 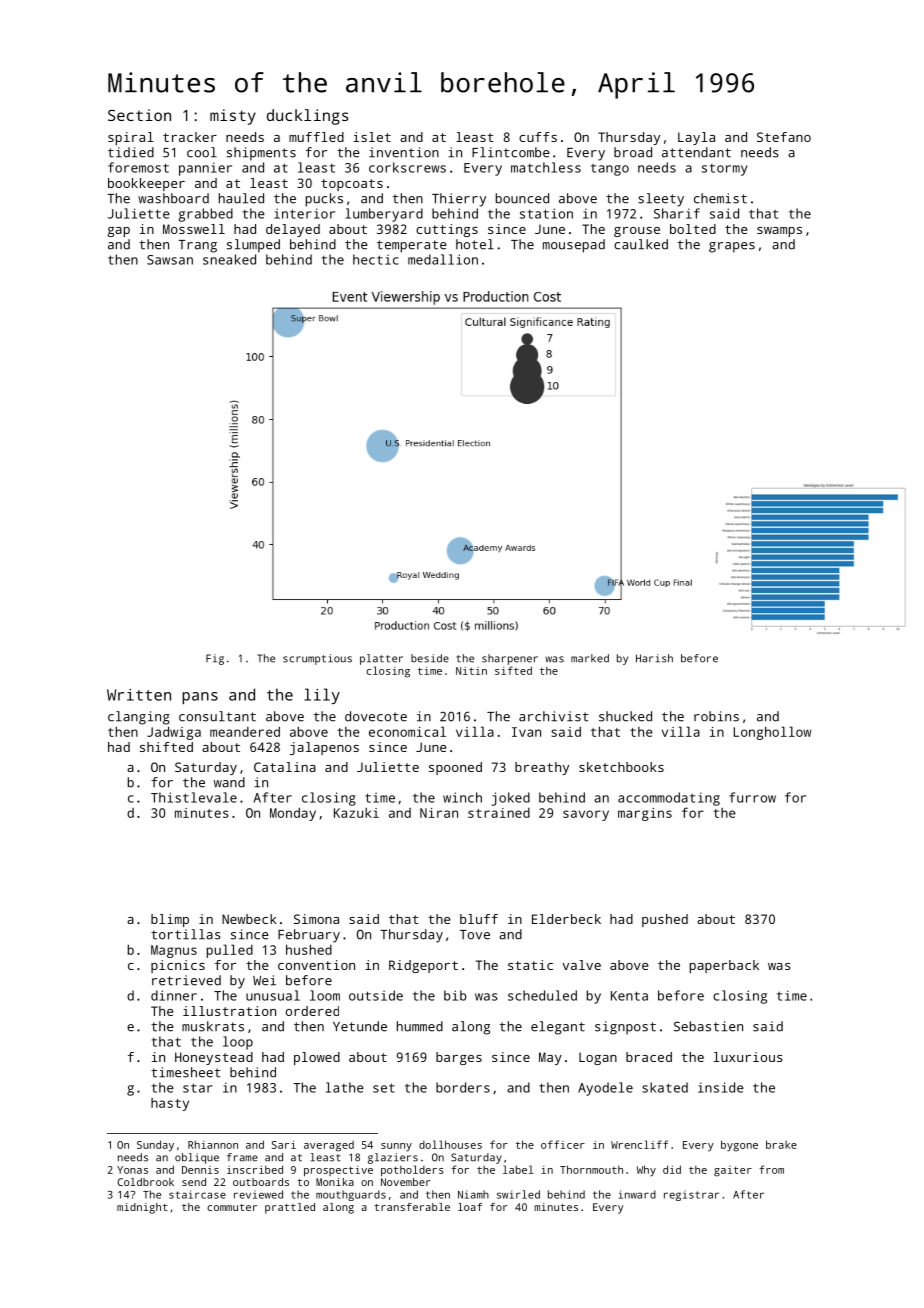 What do you see at coordinates (170, 260) in the document?
I see `Sawsan` at bounding box center [170, 260].
